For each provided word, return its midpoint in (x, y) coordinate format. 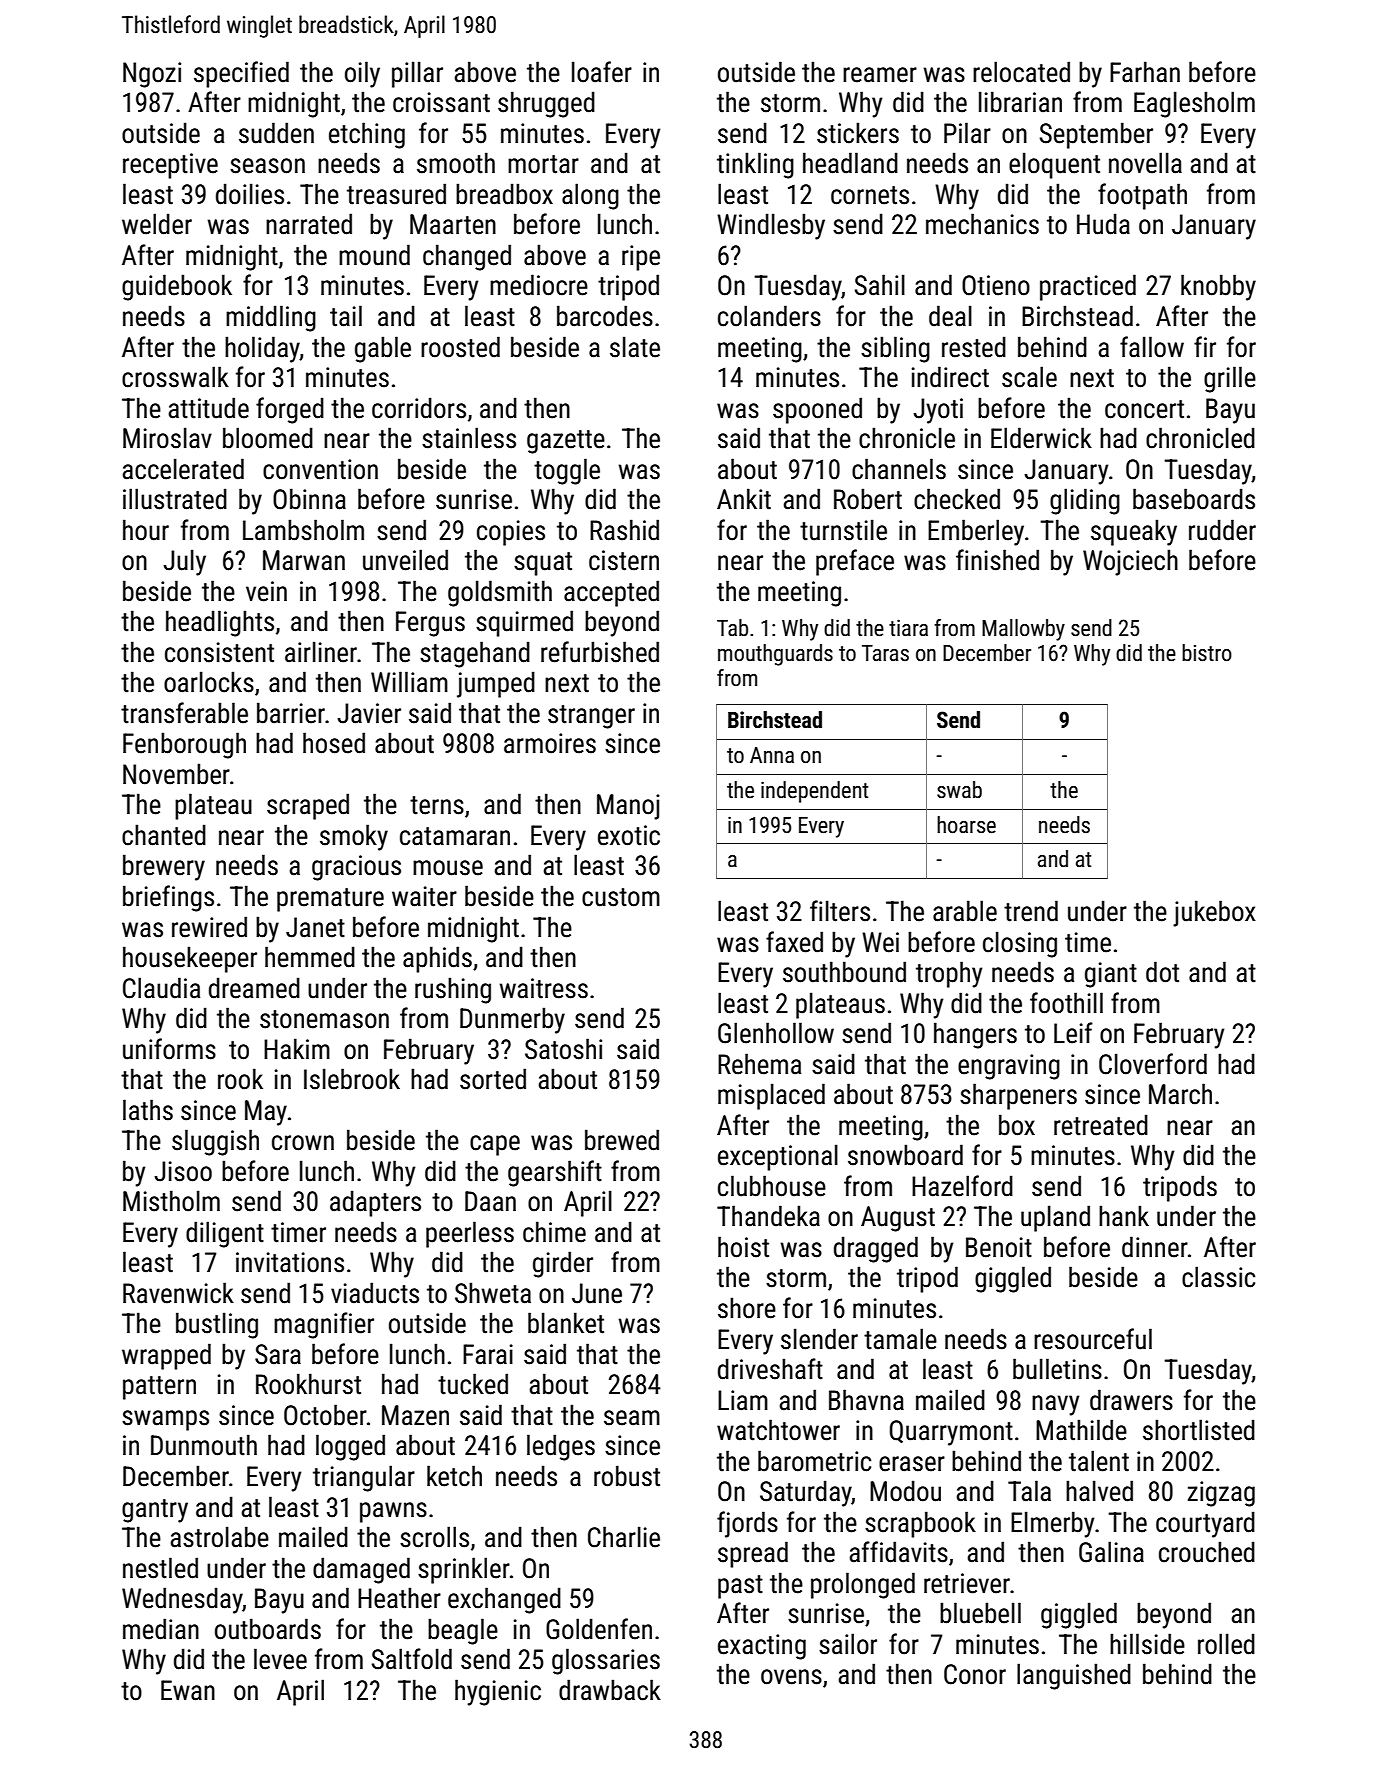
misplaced (771, 1096)
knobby (1218, 287)
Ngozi (152, 75)
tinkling (755, 165)
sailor (848, 1644)
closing (1020, 944)
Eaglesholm (1194, 104)
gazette (566, 442)
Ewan (188, 1690)
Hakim (297, 1049)
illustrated (175, 499)
